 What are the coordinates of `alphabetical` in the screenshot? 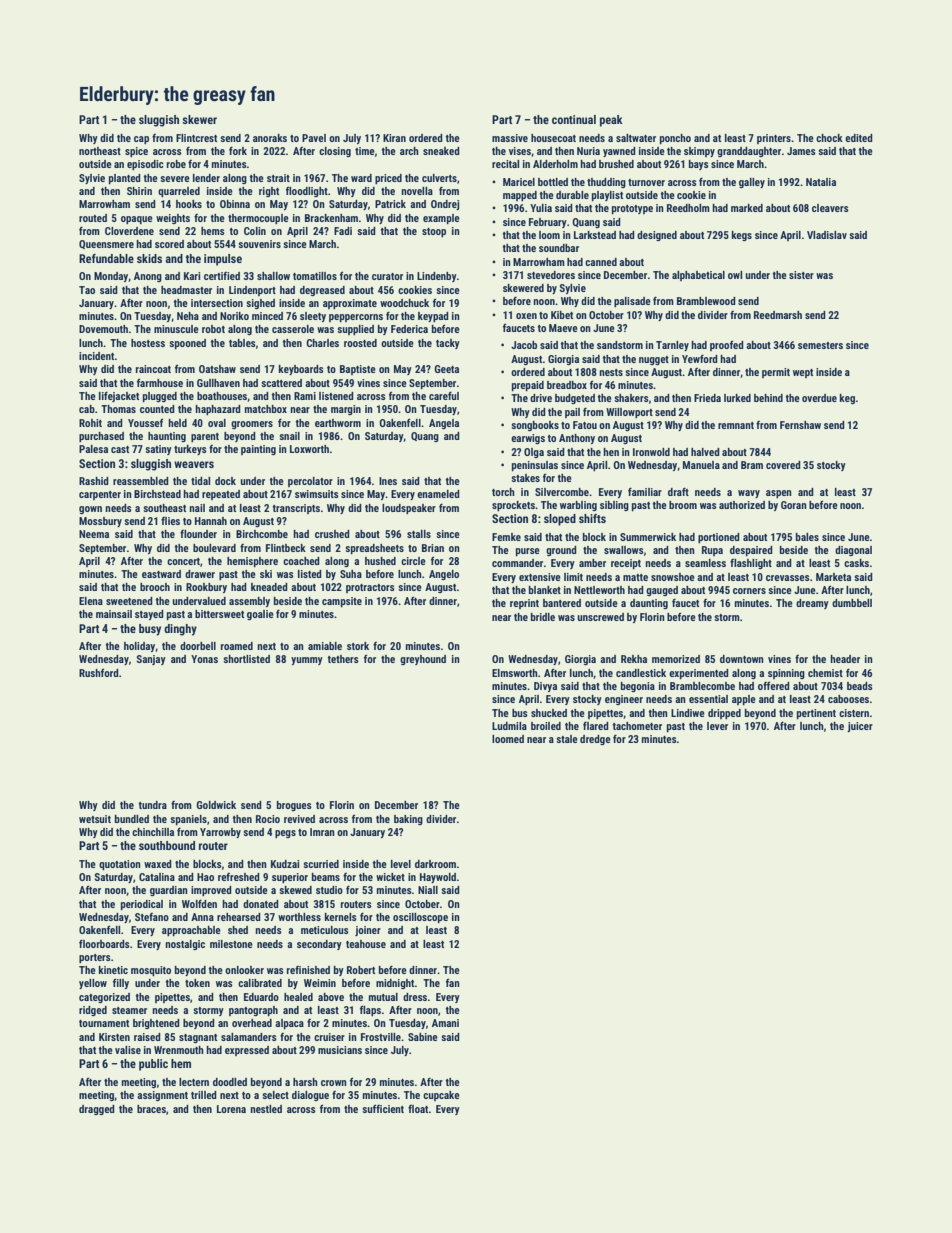 It's located at (698, 276).
